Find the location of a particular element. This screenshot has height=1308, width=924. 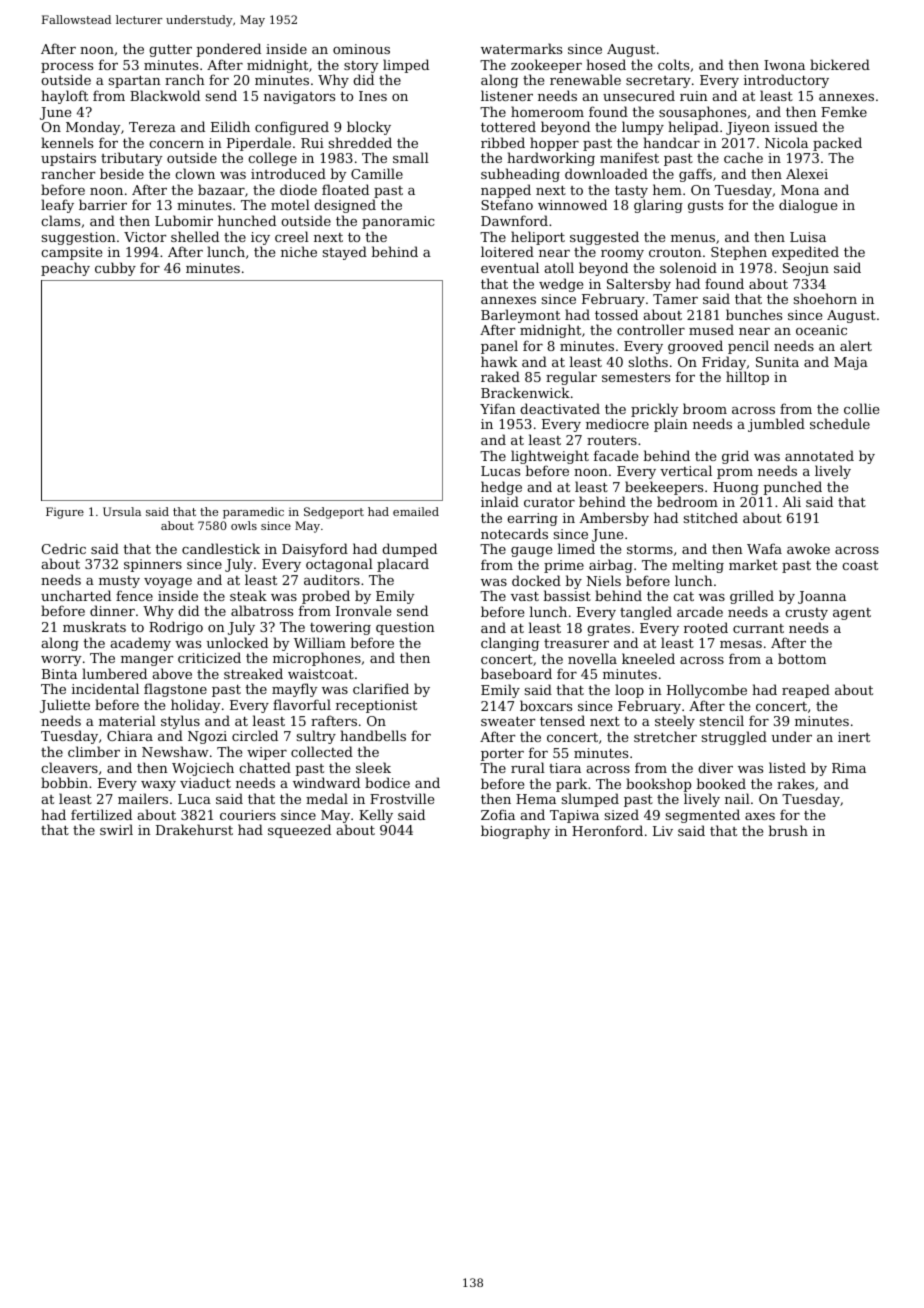

Dawnford is located at coordinates (514, 220).
